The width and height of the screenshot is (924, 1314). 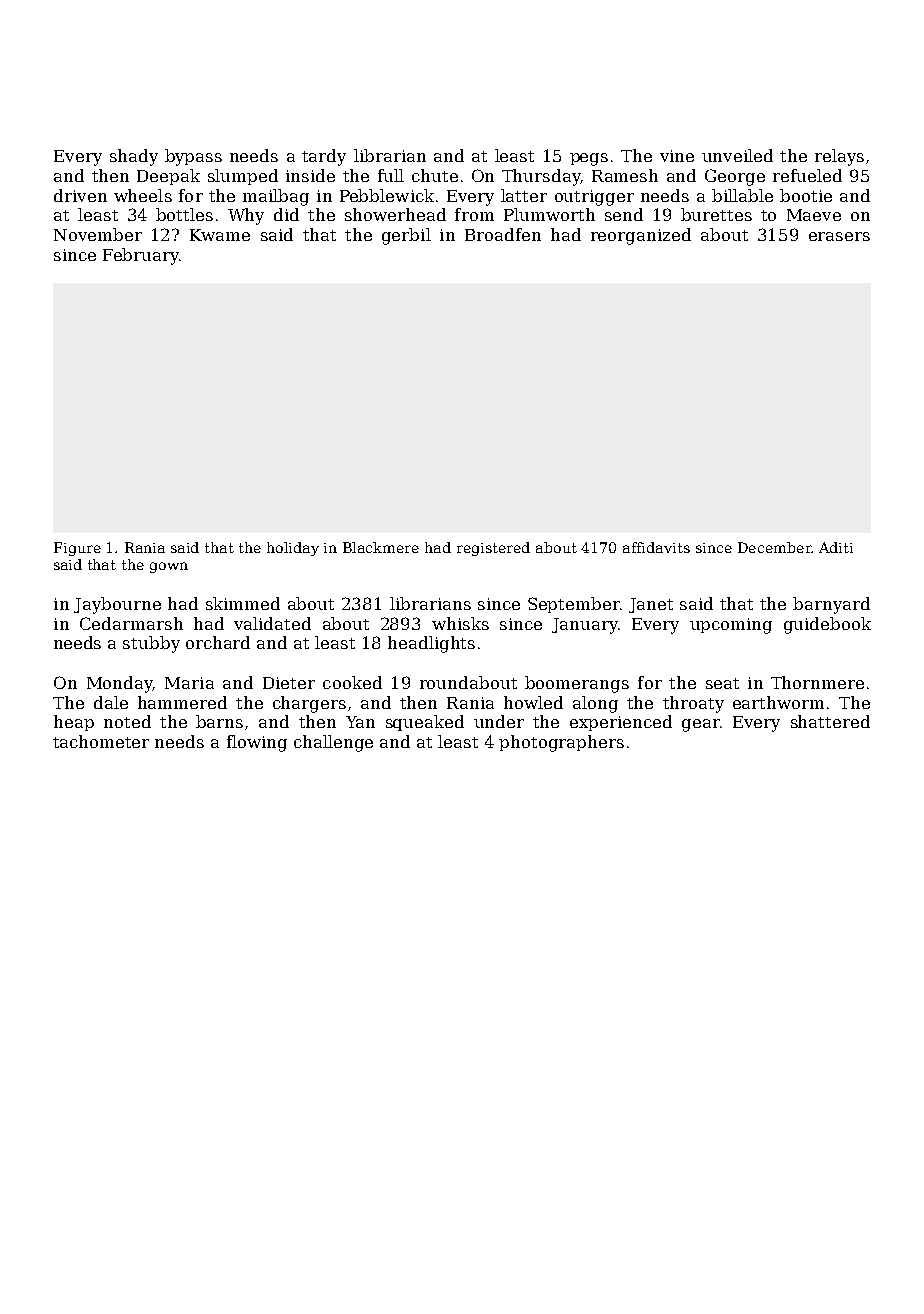 I want to click on relays, so click(x=839, y=157).
